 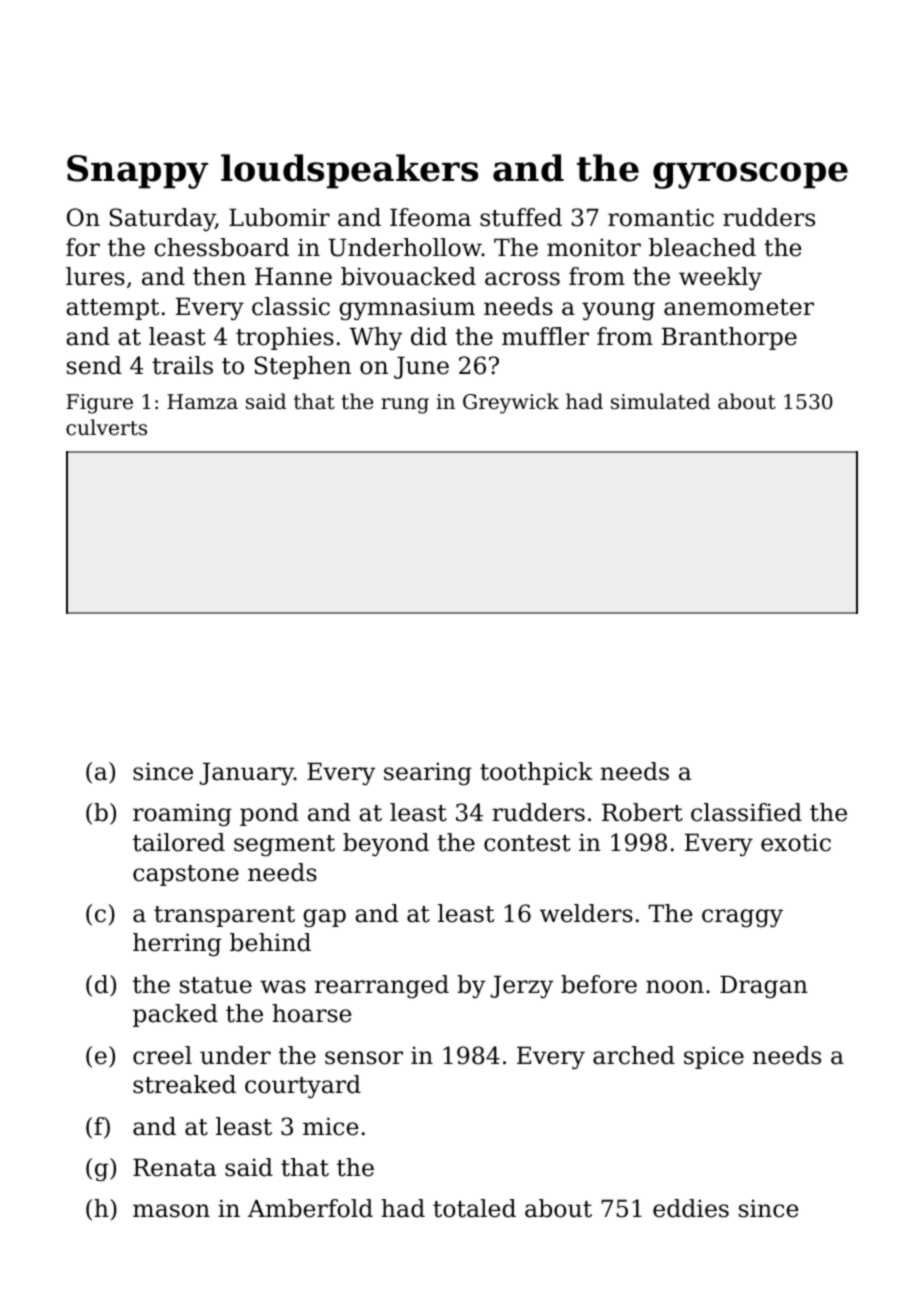 I want to click on Greywick, so click(x=511, y=403).
